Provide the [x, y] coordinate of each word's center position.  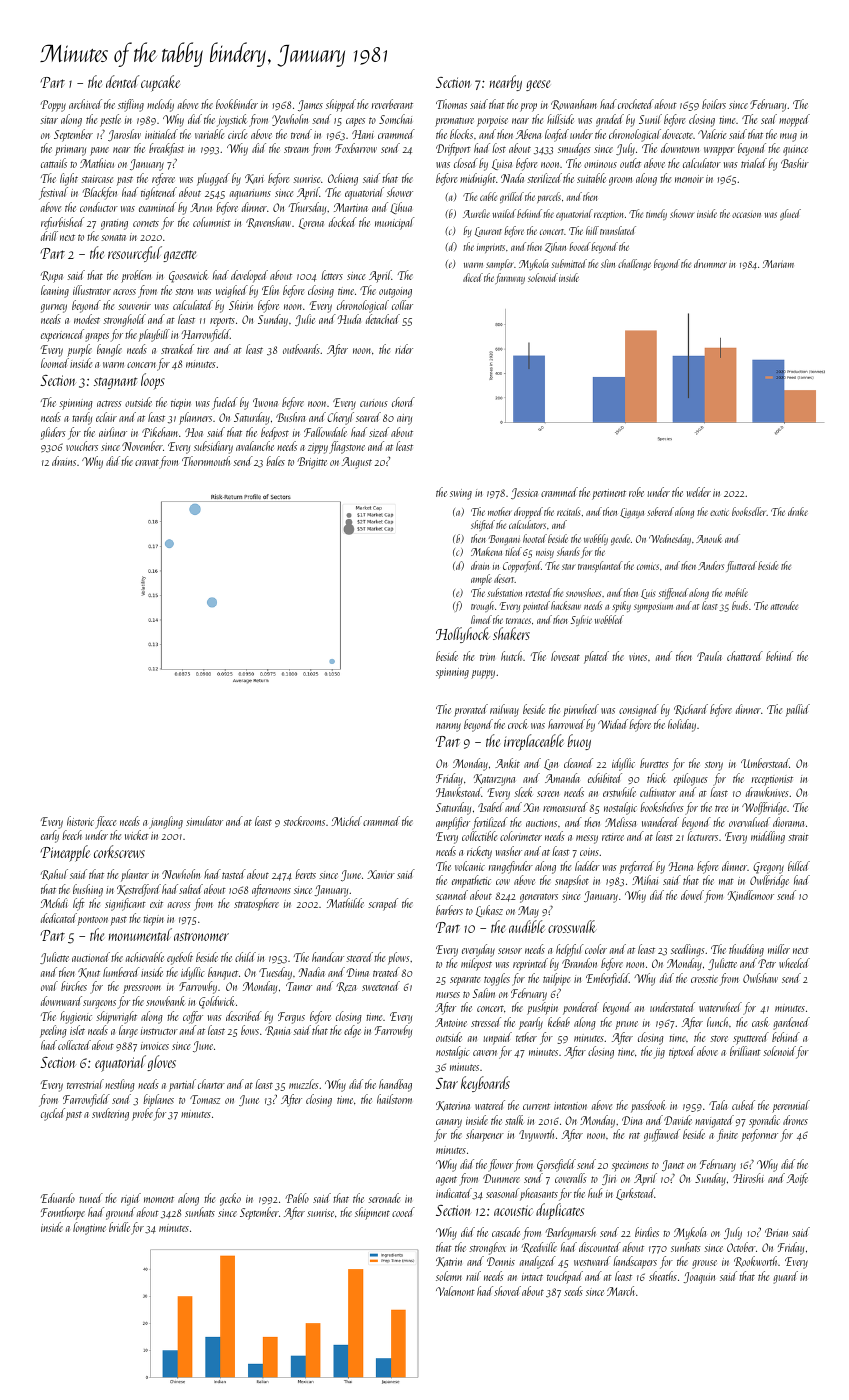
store [719, 1038]
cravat [147, 462]
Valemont [455, 1291]
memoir [689, 179]
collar [402, 305]
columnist [212, 222]
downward [61, 1001]
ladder [587, 866]
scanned [452, 895]
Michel [347, 821]
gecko [230, 1199]
